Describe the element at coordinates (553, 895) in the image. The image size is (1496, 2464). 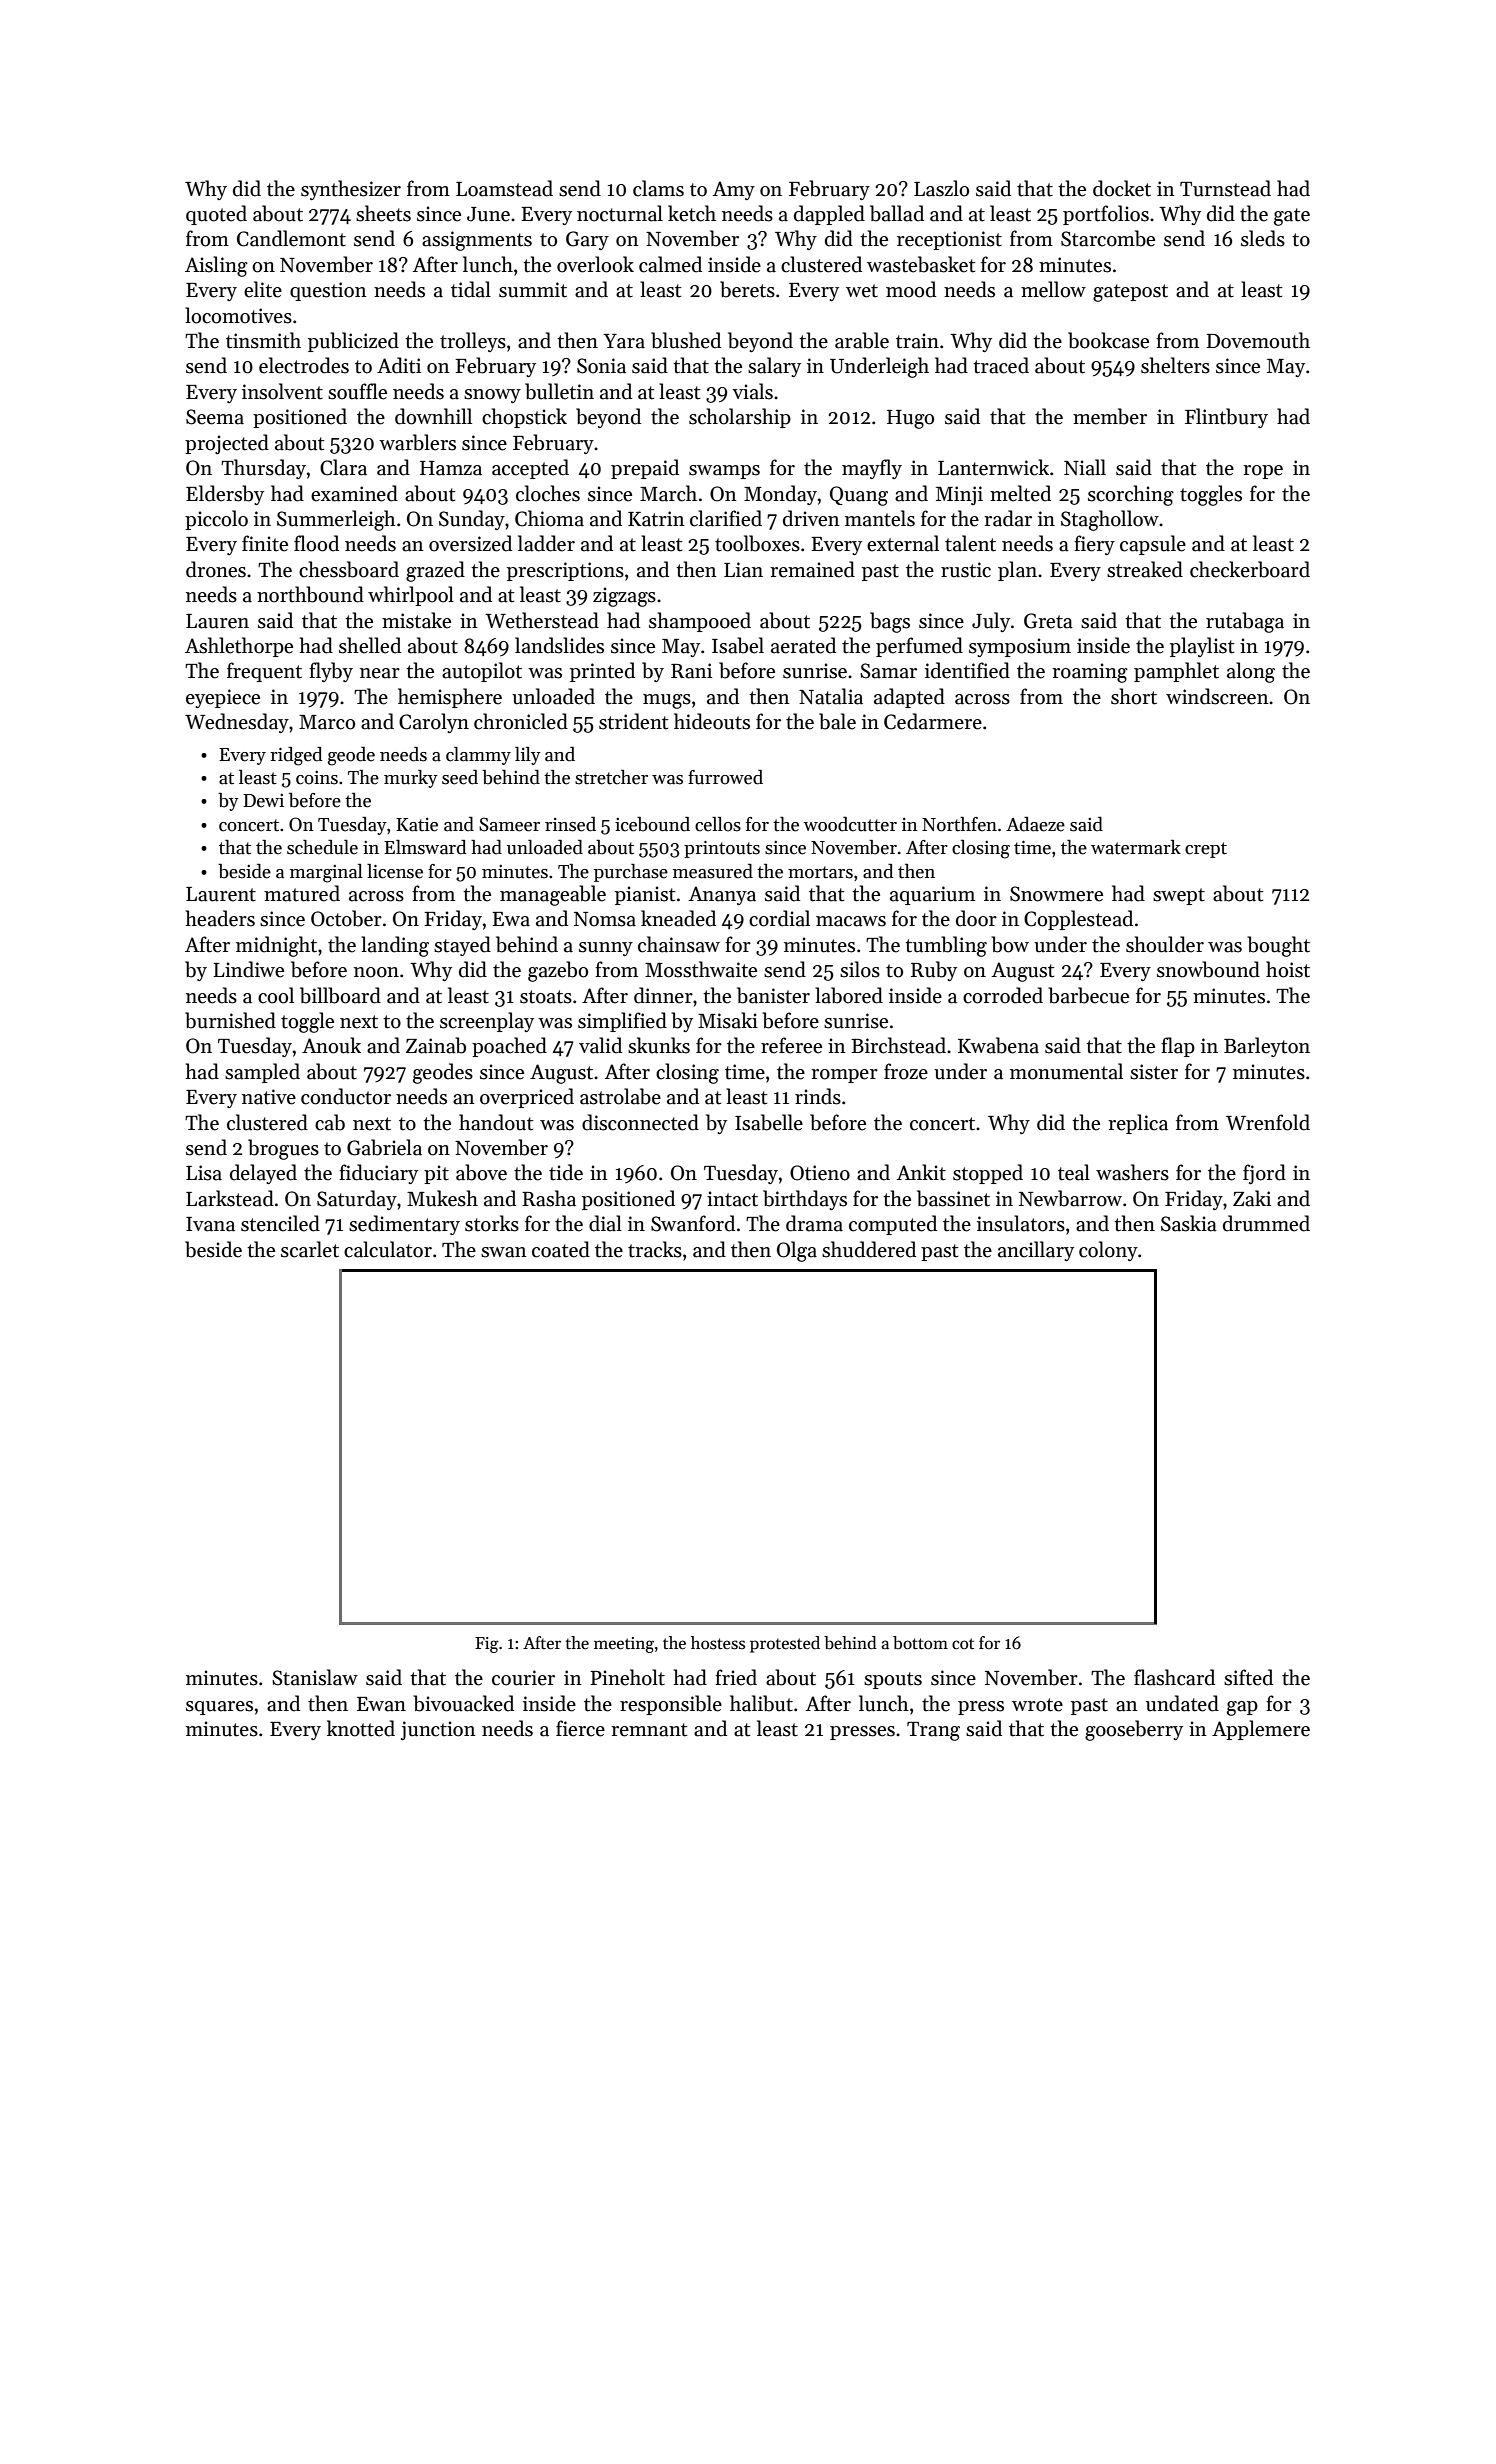
I see `manageable` at that location.
